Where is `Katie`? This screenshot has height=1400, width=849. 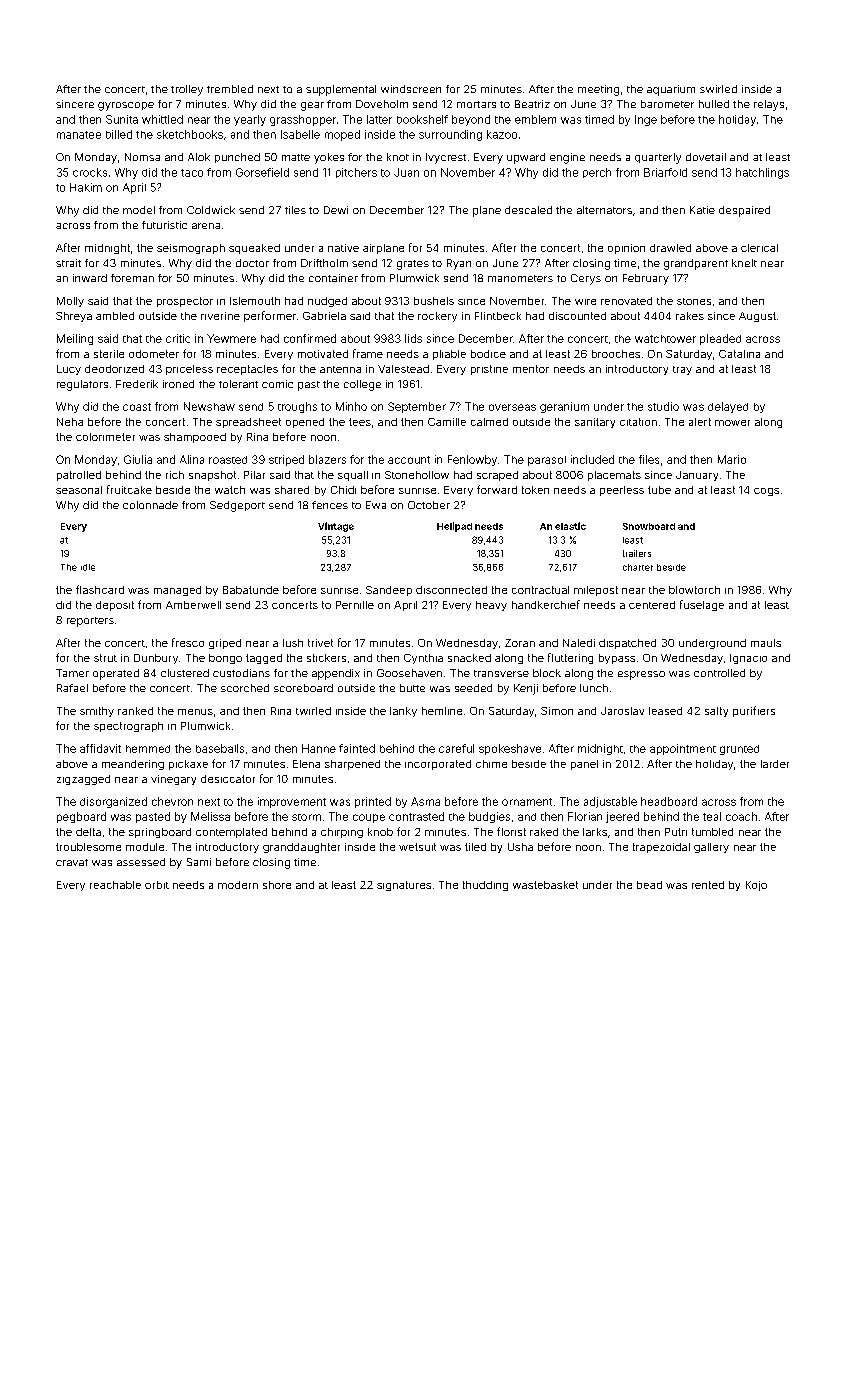
Katie is located at coordinates (702, 210).
